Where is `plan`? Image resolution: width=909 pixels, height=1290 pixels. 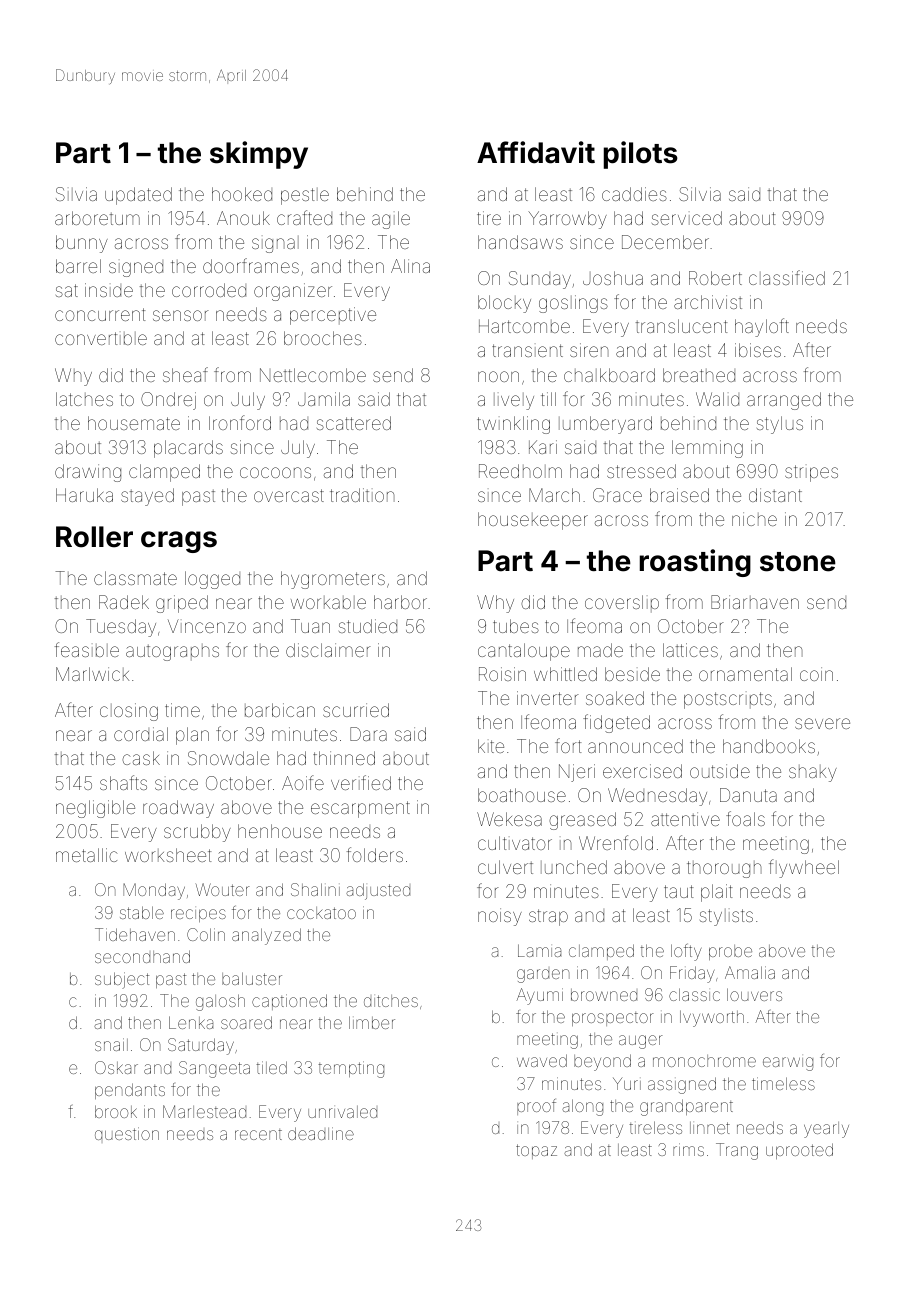 plan is located at coordinates (192, 736).
